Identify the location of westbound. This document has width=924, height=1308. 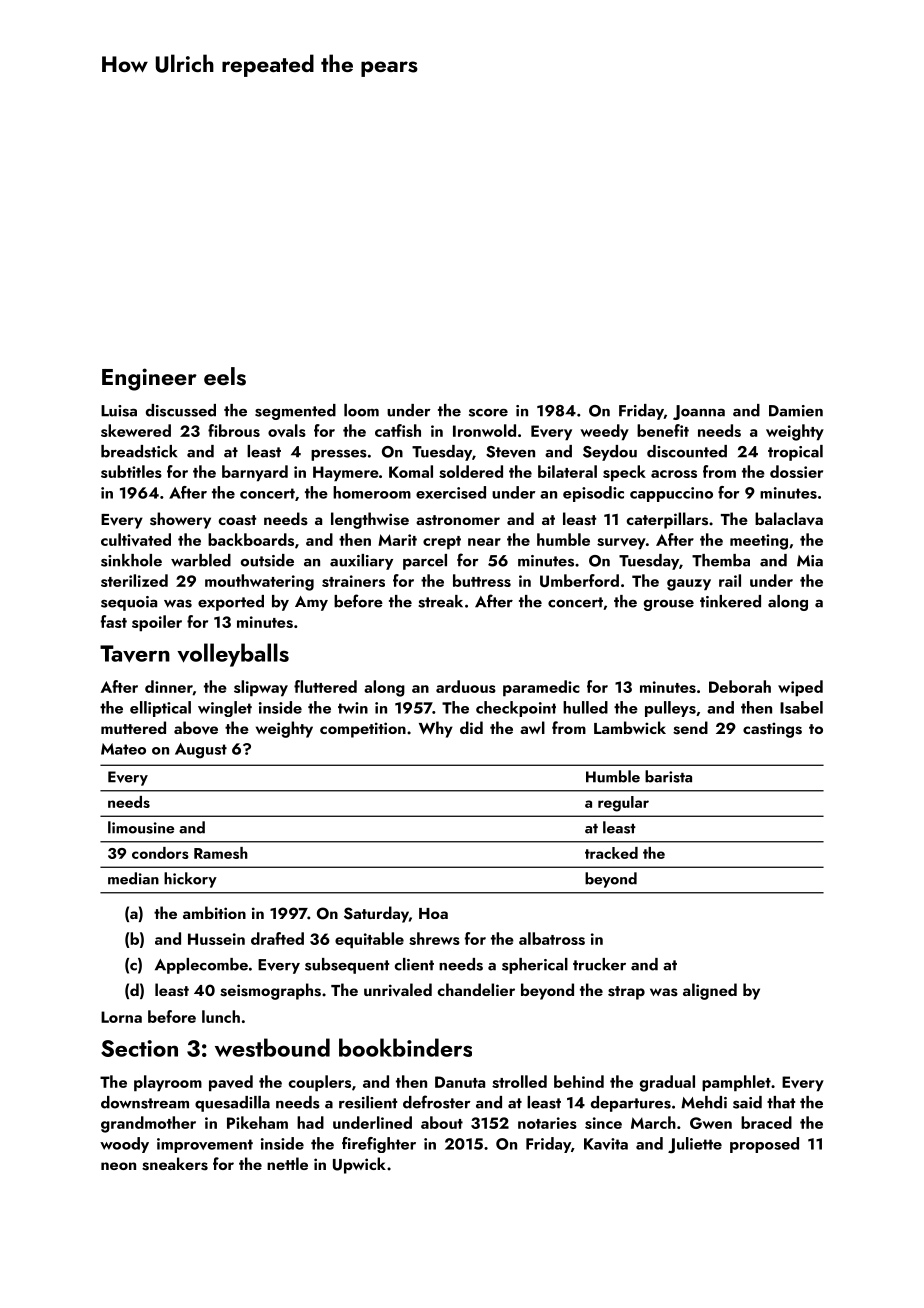
(272, 1047).
